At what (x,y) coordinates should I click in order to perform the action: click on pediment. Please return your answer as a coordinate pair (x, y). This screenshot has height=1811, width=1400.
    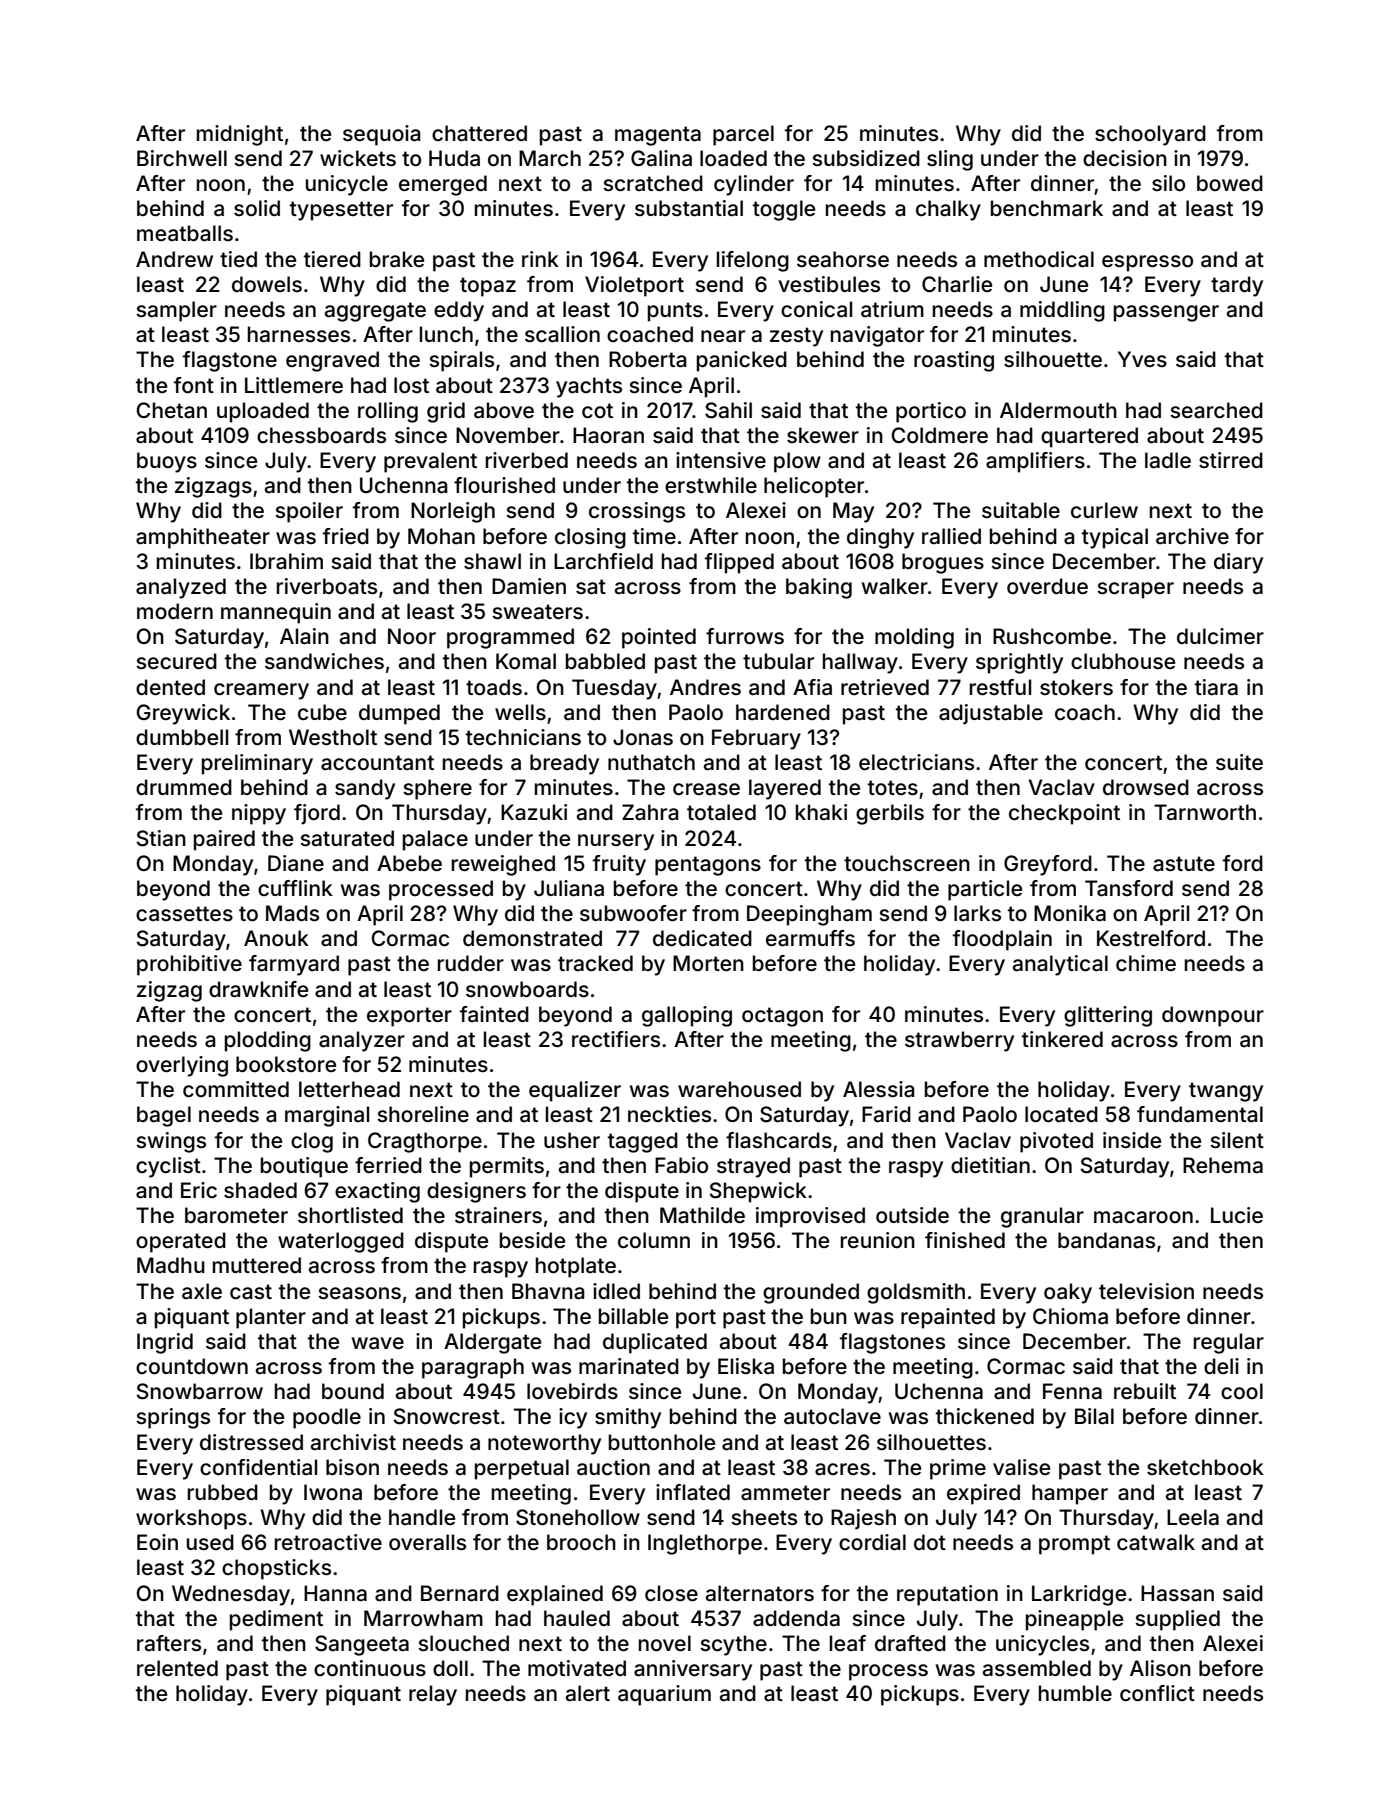
    Looking at the image, I should click on (276, 1620).
